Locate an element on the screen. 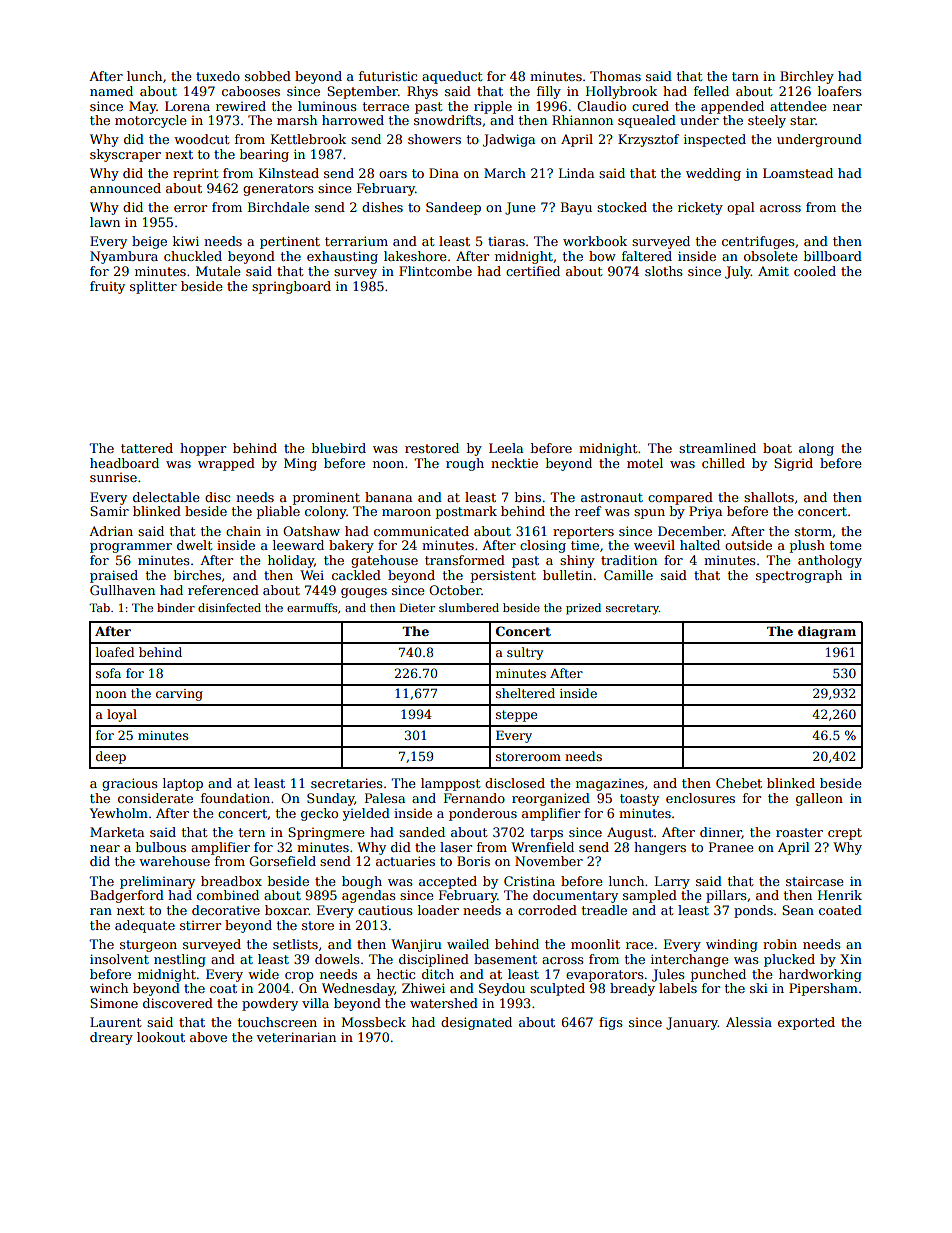 This screenshot has height=1233, width=952. above is located at coordinates (208, 1037).
